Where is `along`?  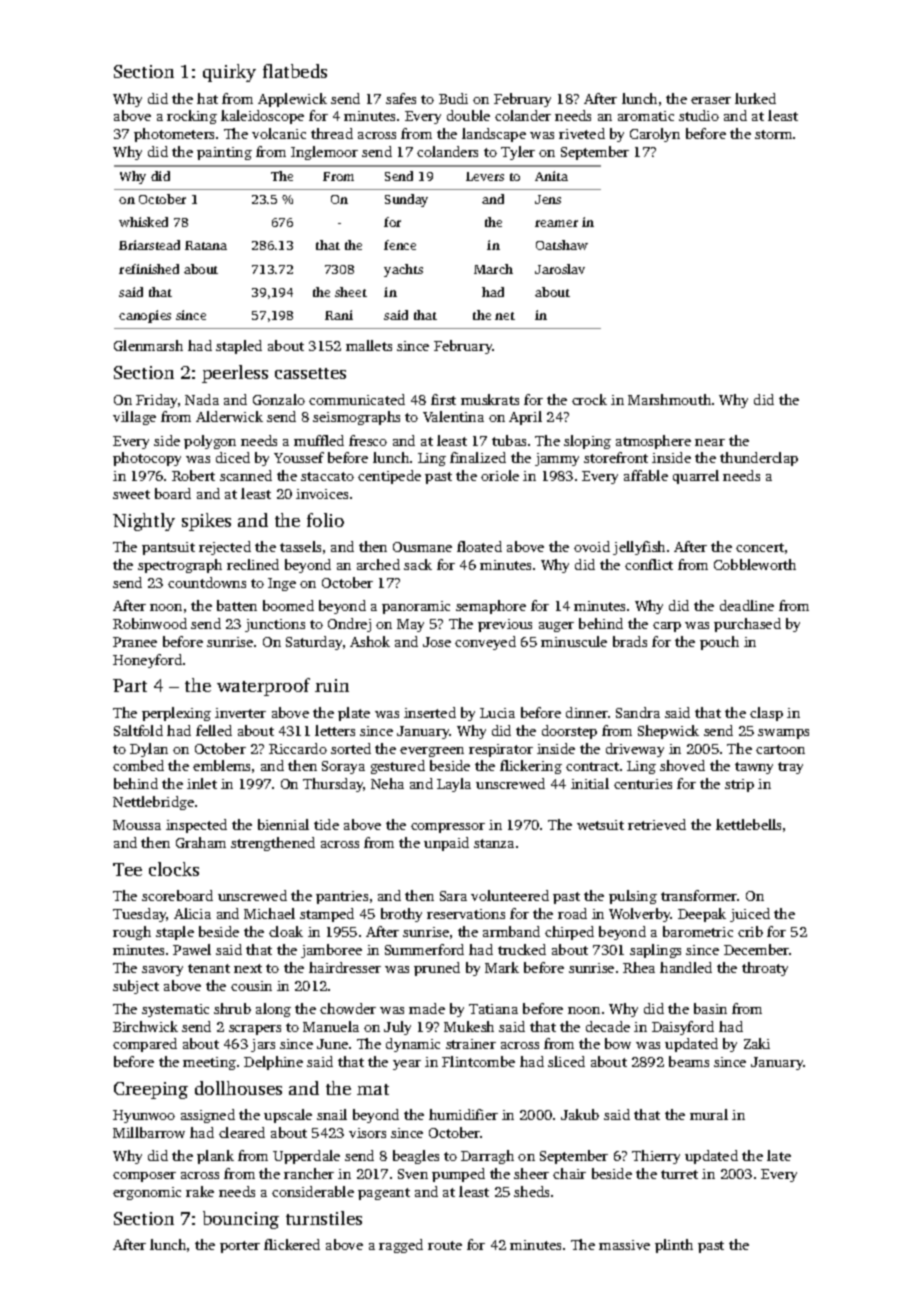
along is located at coordinates (273, 1010).
